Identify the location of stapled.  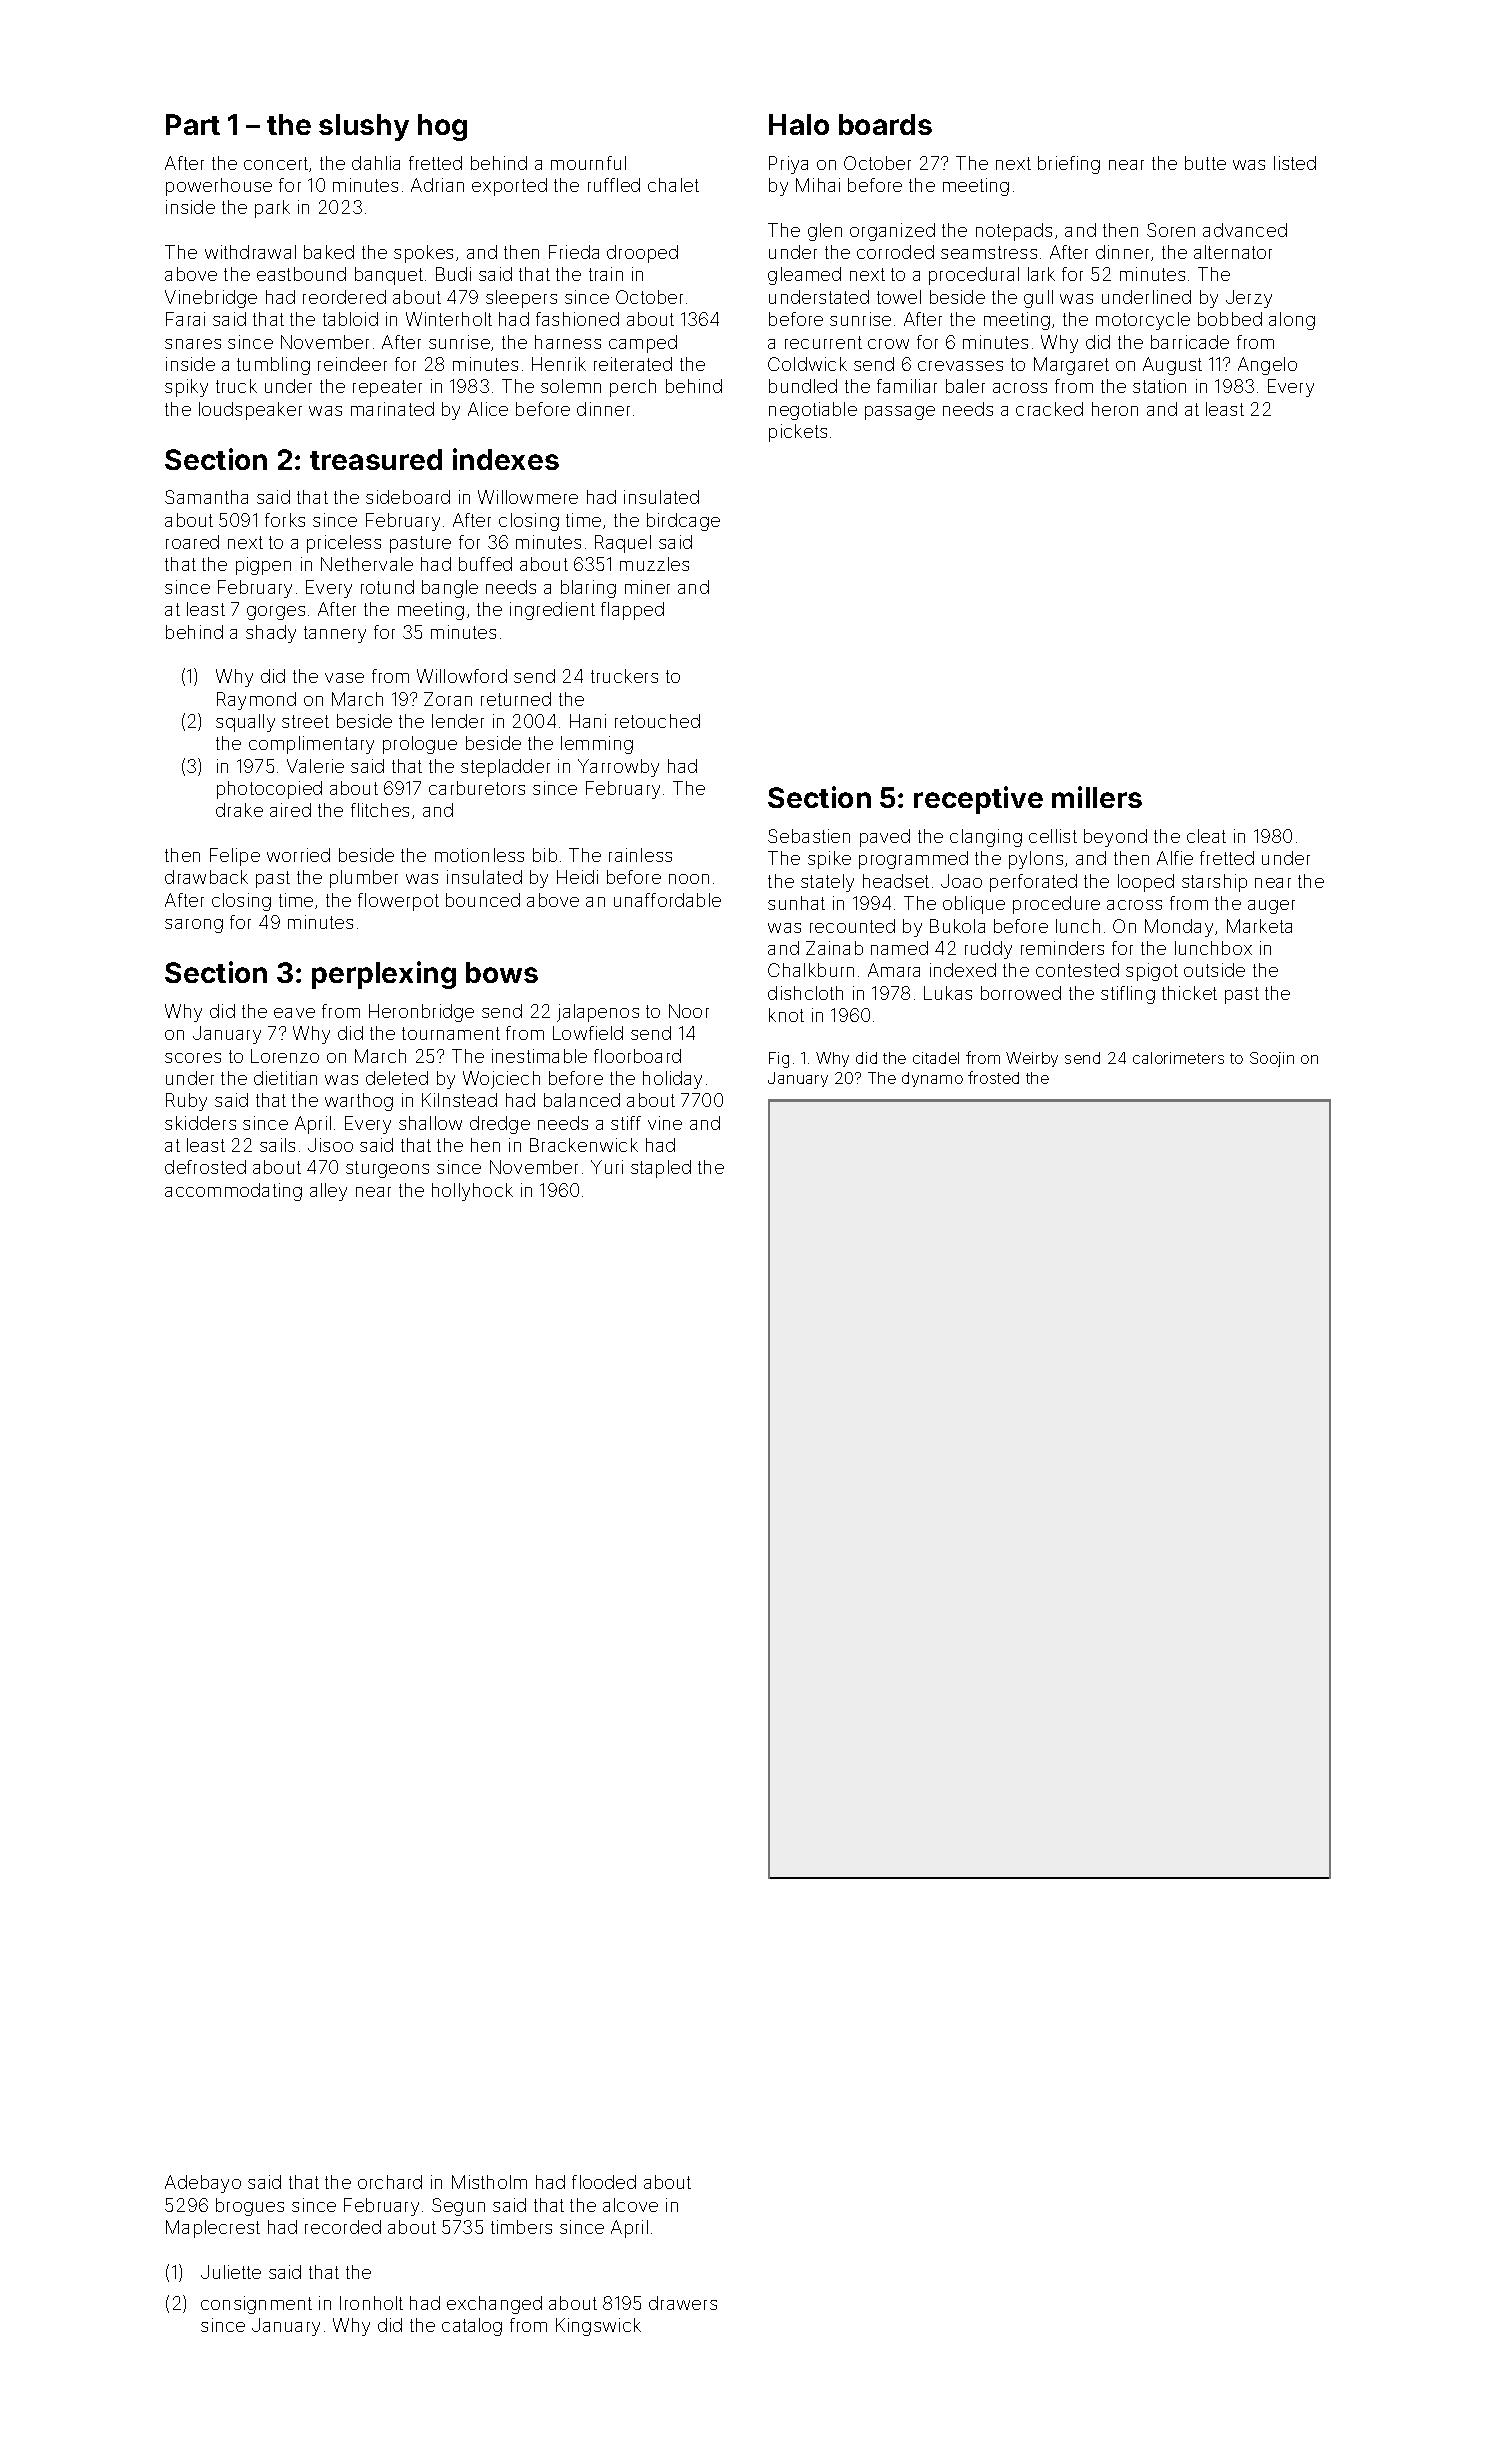
(661, 1169).
